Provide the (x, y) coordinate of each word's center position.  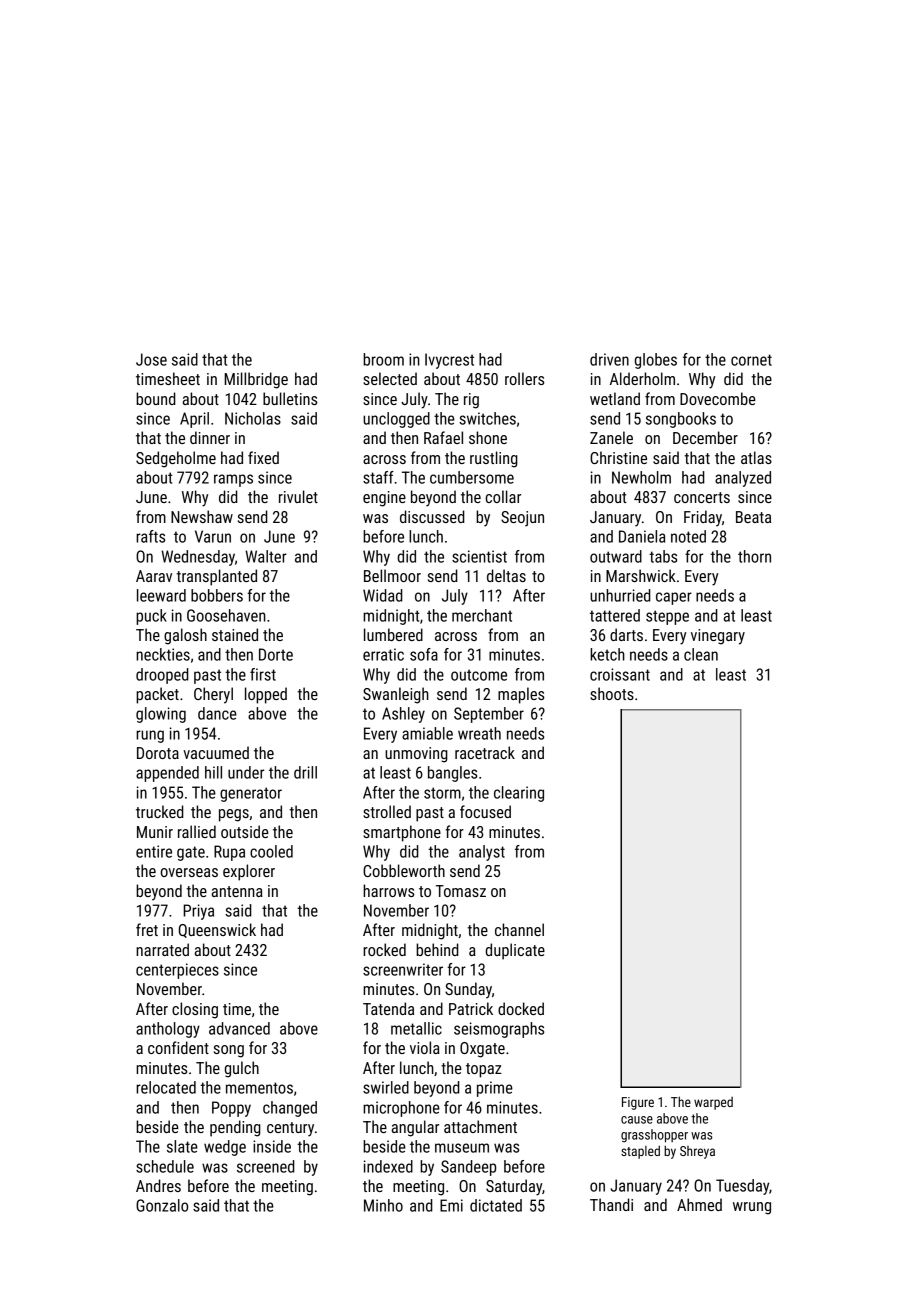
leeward (161, 595)
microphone (401, 1109)
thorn (754, 556)
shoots (612, 693)
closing (195, 1010)
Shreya (697, 1152)
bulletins (290, 398)
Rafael (443, 437)
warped (713, 1103)
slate (182, 1146)
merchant (482, 615)
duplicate (515, 951)
